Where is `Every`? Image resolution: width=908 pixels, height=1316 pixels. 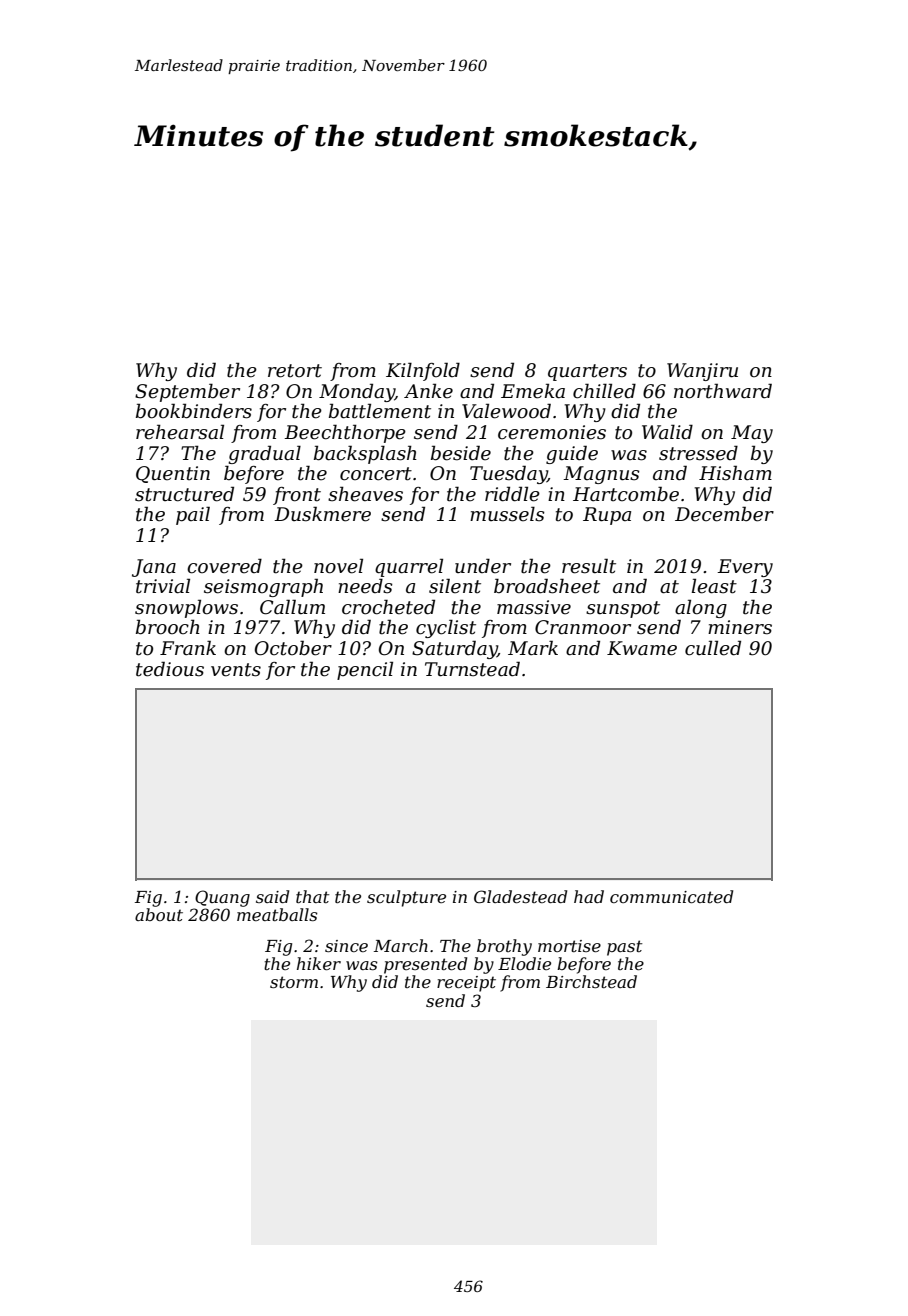 Every is located at coordinates (745, 568).
